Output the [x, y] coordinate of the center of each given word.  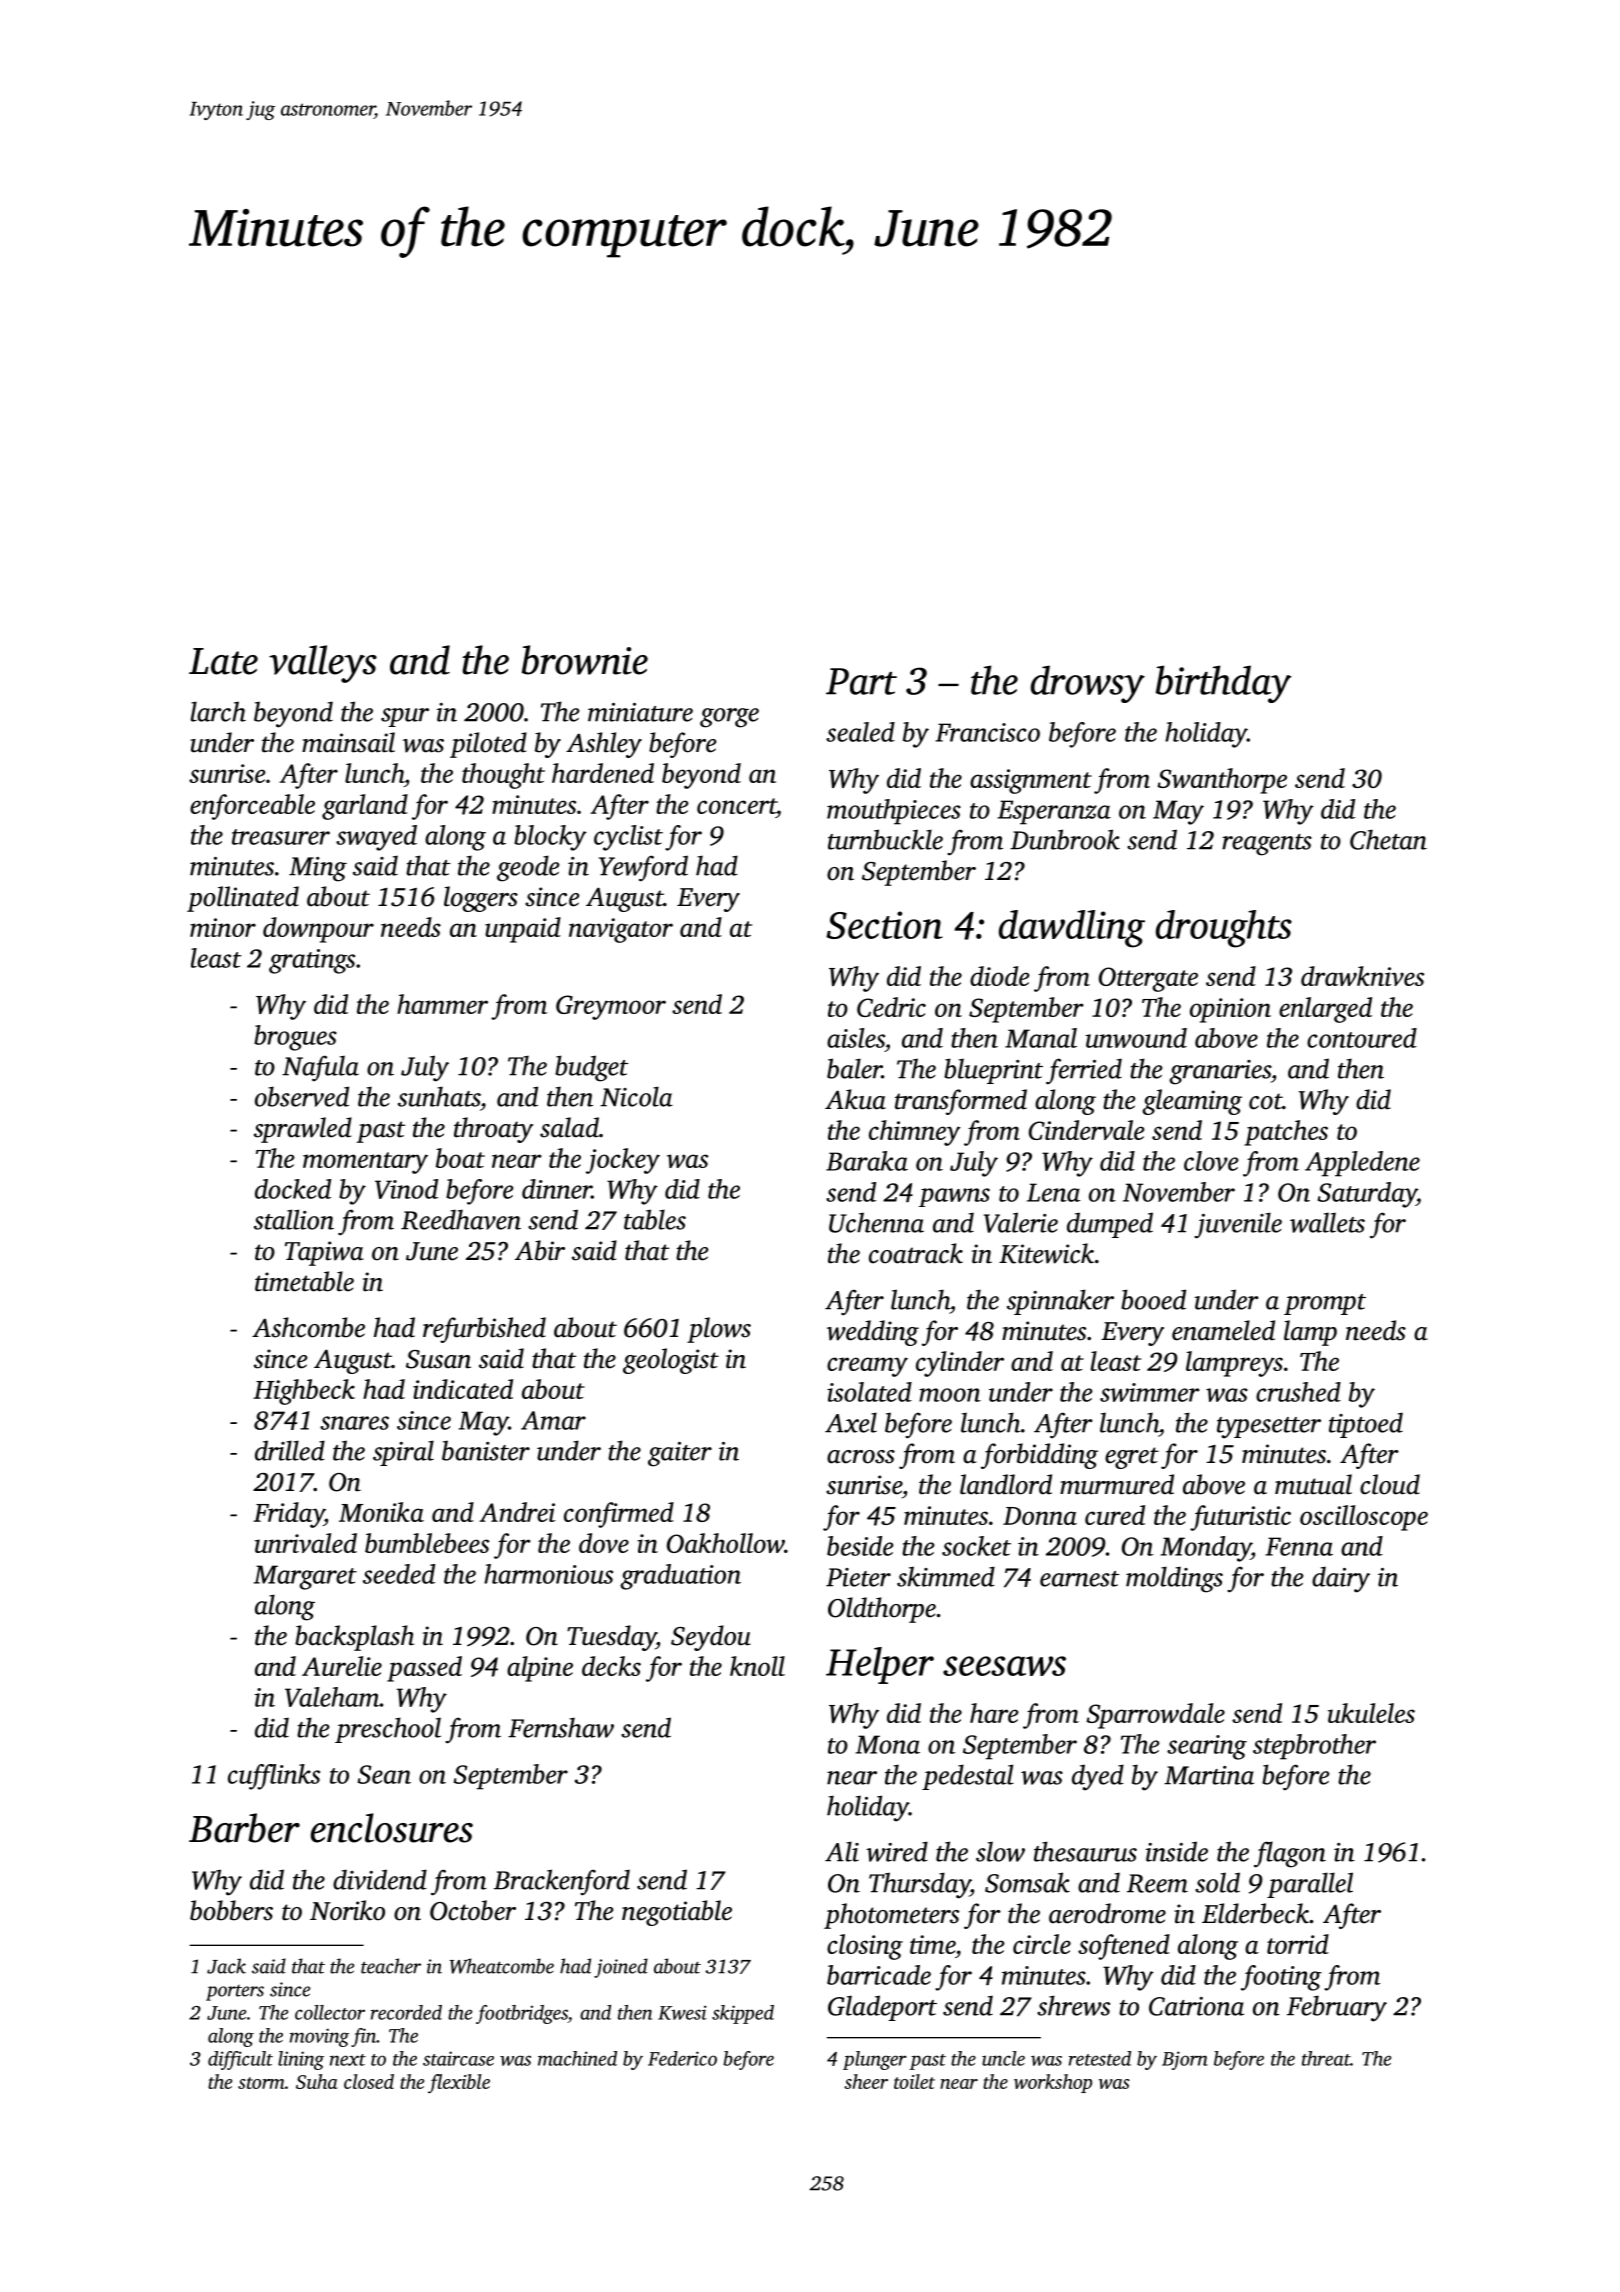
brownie [585, 660]
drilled [290, 1450]
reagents [1267, 845]
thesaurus [1085, 1851]
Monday [1206, 1549]
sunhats [439, 1096]
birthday [1223, 684]
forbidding [1039, 1456]
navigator [621, 930]
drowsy [1088, 684]
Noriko [347, 1910]
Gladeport [882, 2008]
